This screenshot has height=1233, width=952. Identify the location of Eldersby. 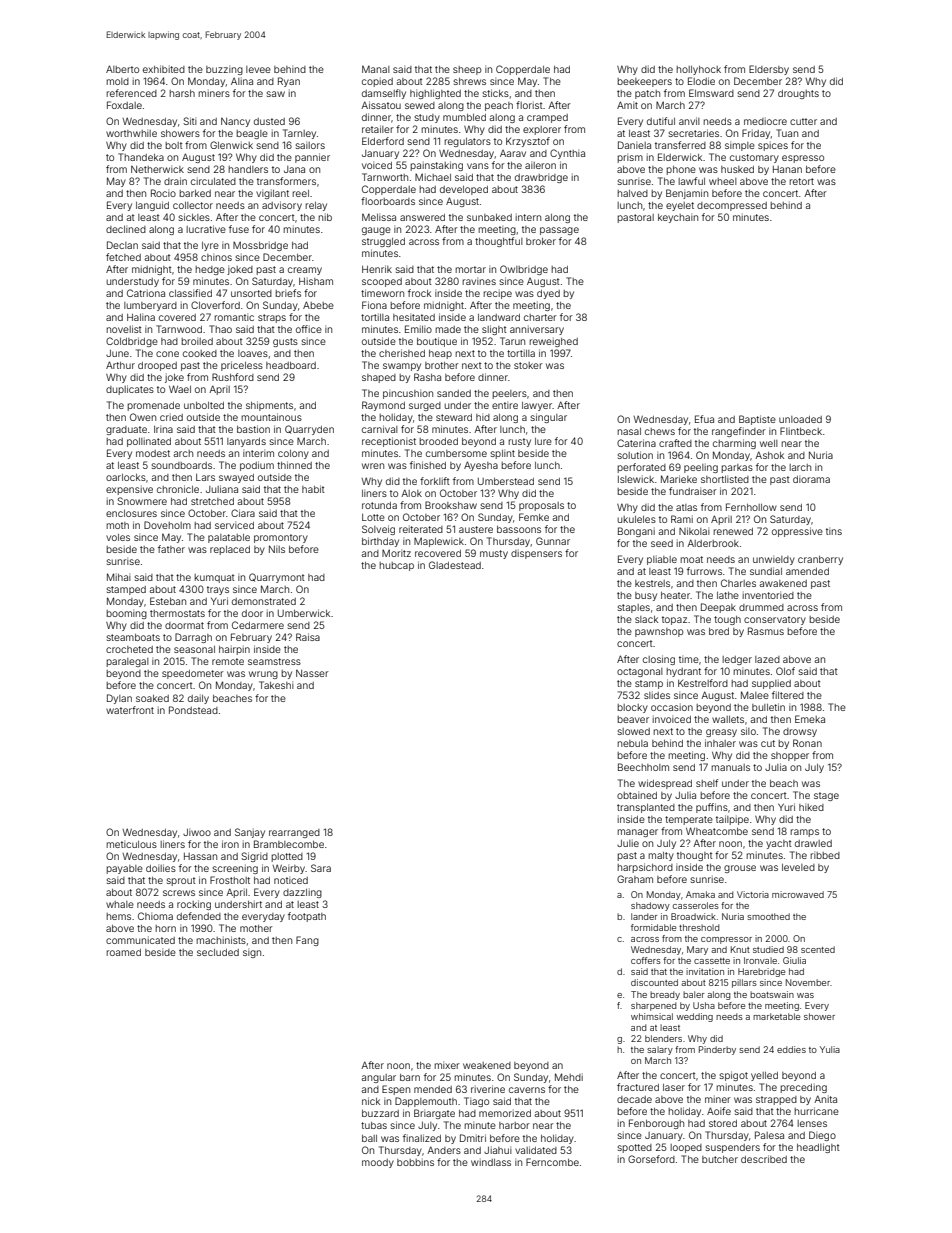
(769, 70).
